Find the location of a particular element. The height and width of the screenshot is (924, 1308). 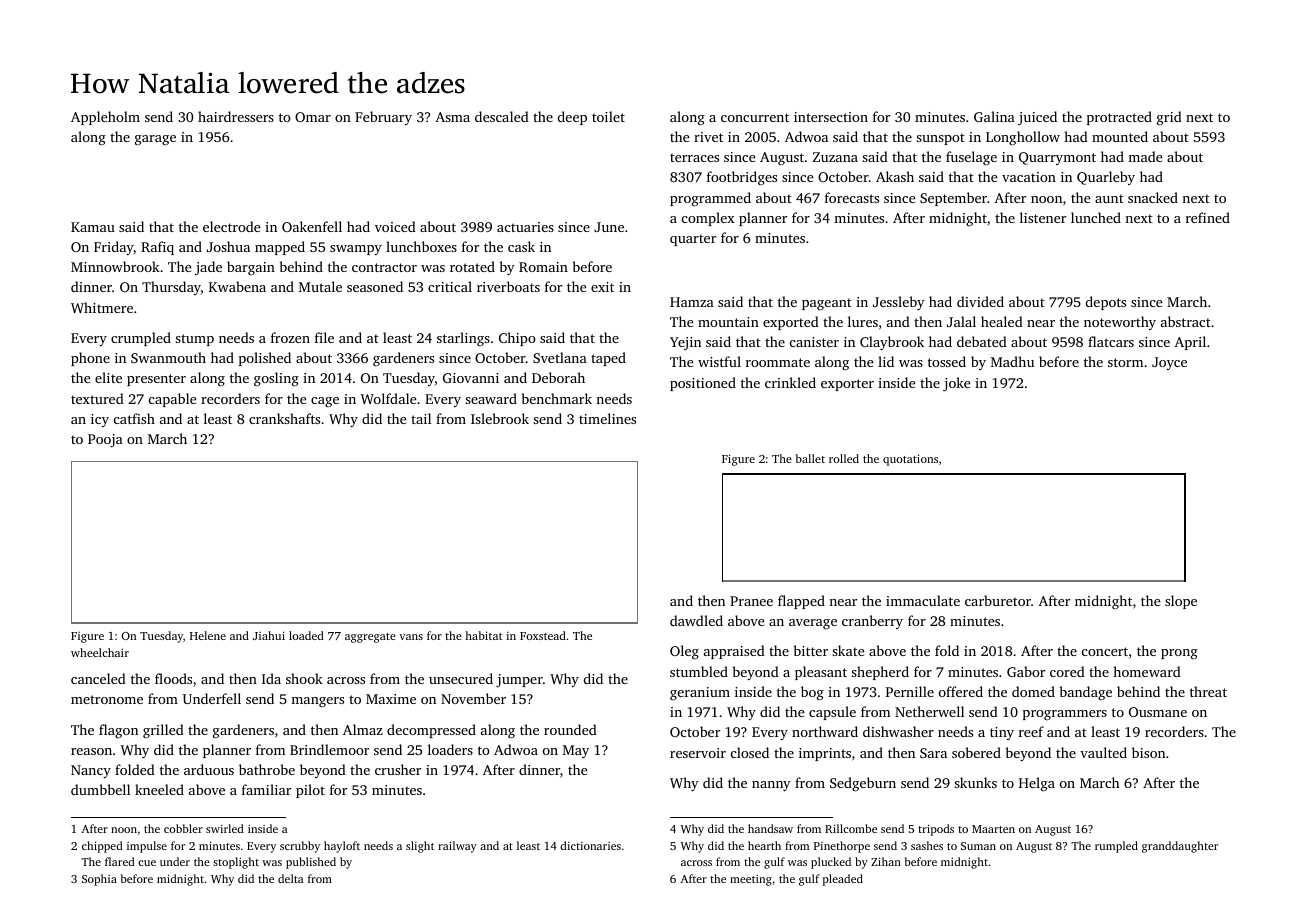

rivet is located at coordinates (708, 137).
